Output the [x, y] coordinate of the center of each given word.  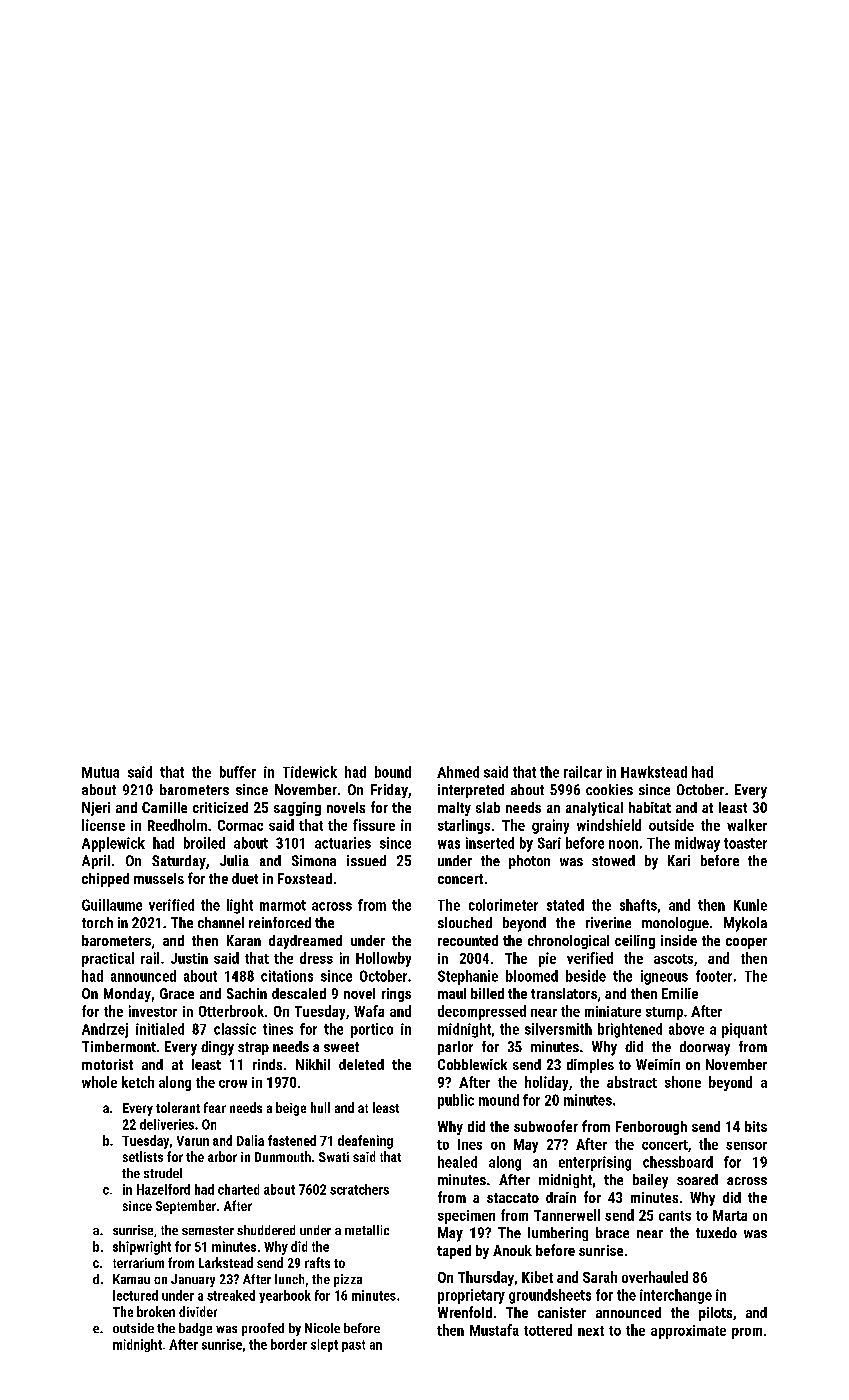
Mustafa [494, 1330]
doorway [705, 1048]
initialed [160, 1029]
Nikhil [313, 1064]
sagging [297, 809]
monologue [675, 924]
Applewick [113, 844]
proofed [263, 1329]
